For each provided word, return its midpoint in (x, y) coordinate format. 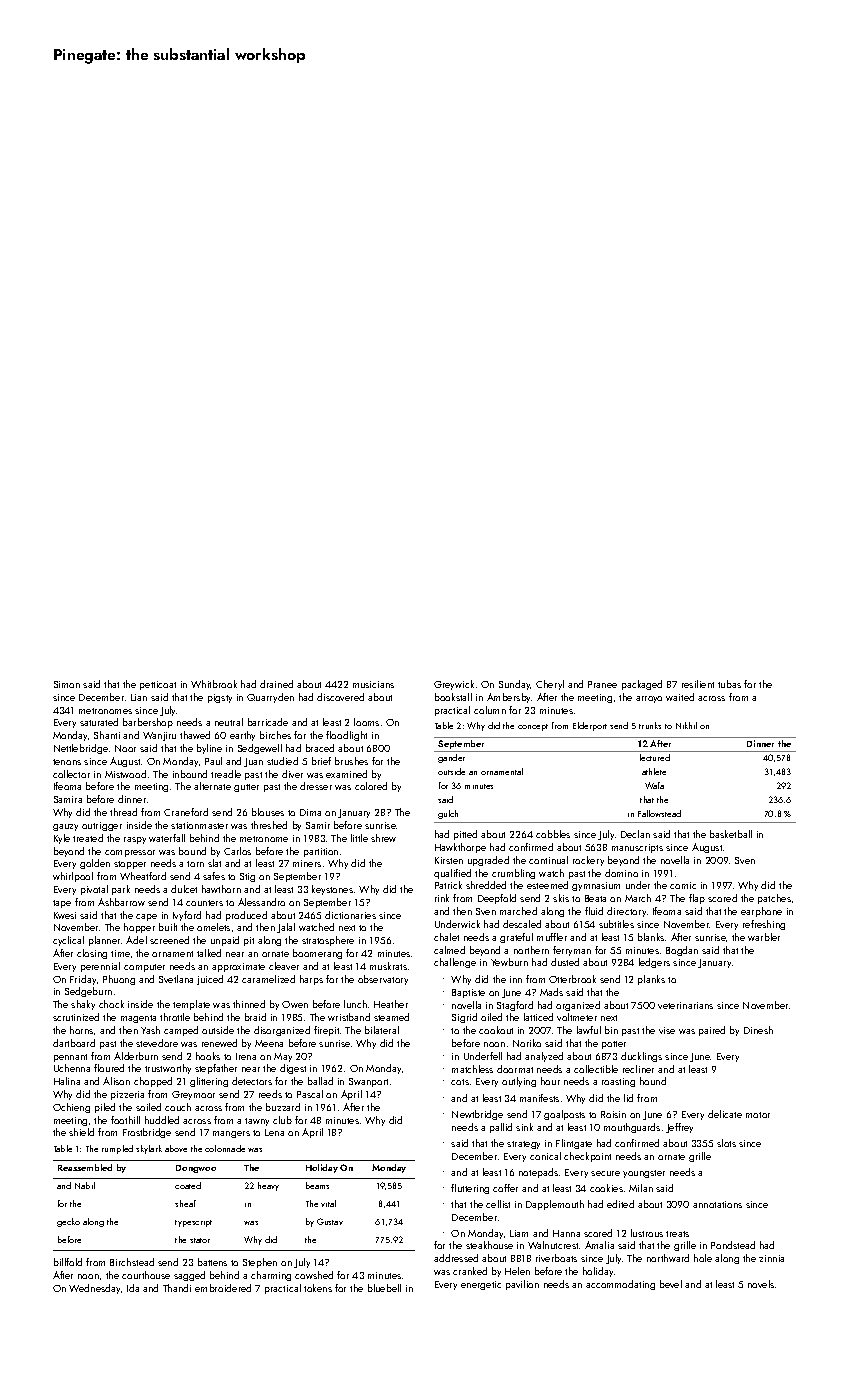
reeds (270, 1094)
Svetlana (176, 979)
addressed (456, 1258)
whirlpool (73, 877)
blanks (651, 937)
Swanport (368, 1082)
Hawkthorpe (460, 848)
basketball (731, 834)
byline (209, 749)
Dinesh (758, 1030)
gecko (68, 1222)
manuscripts (637, 848)
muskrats (388, 966)
